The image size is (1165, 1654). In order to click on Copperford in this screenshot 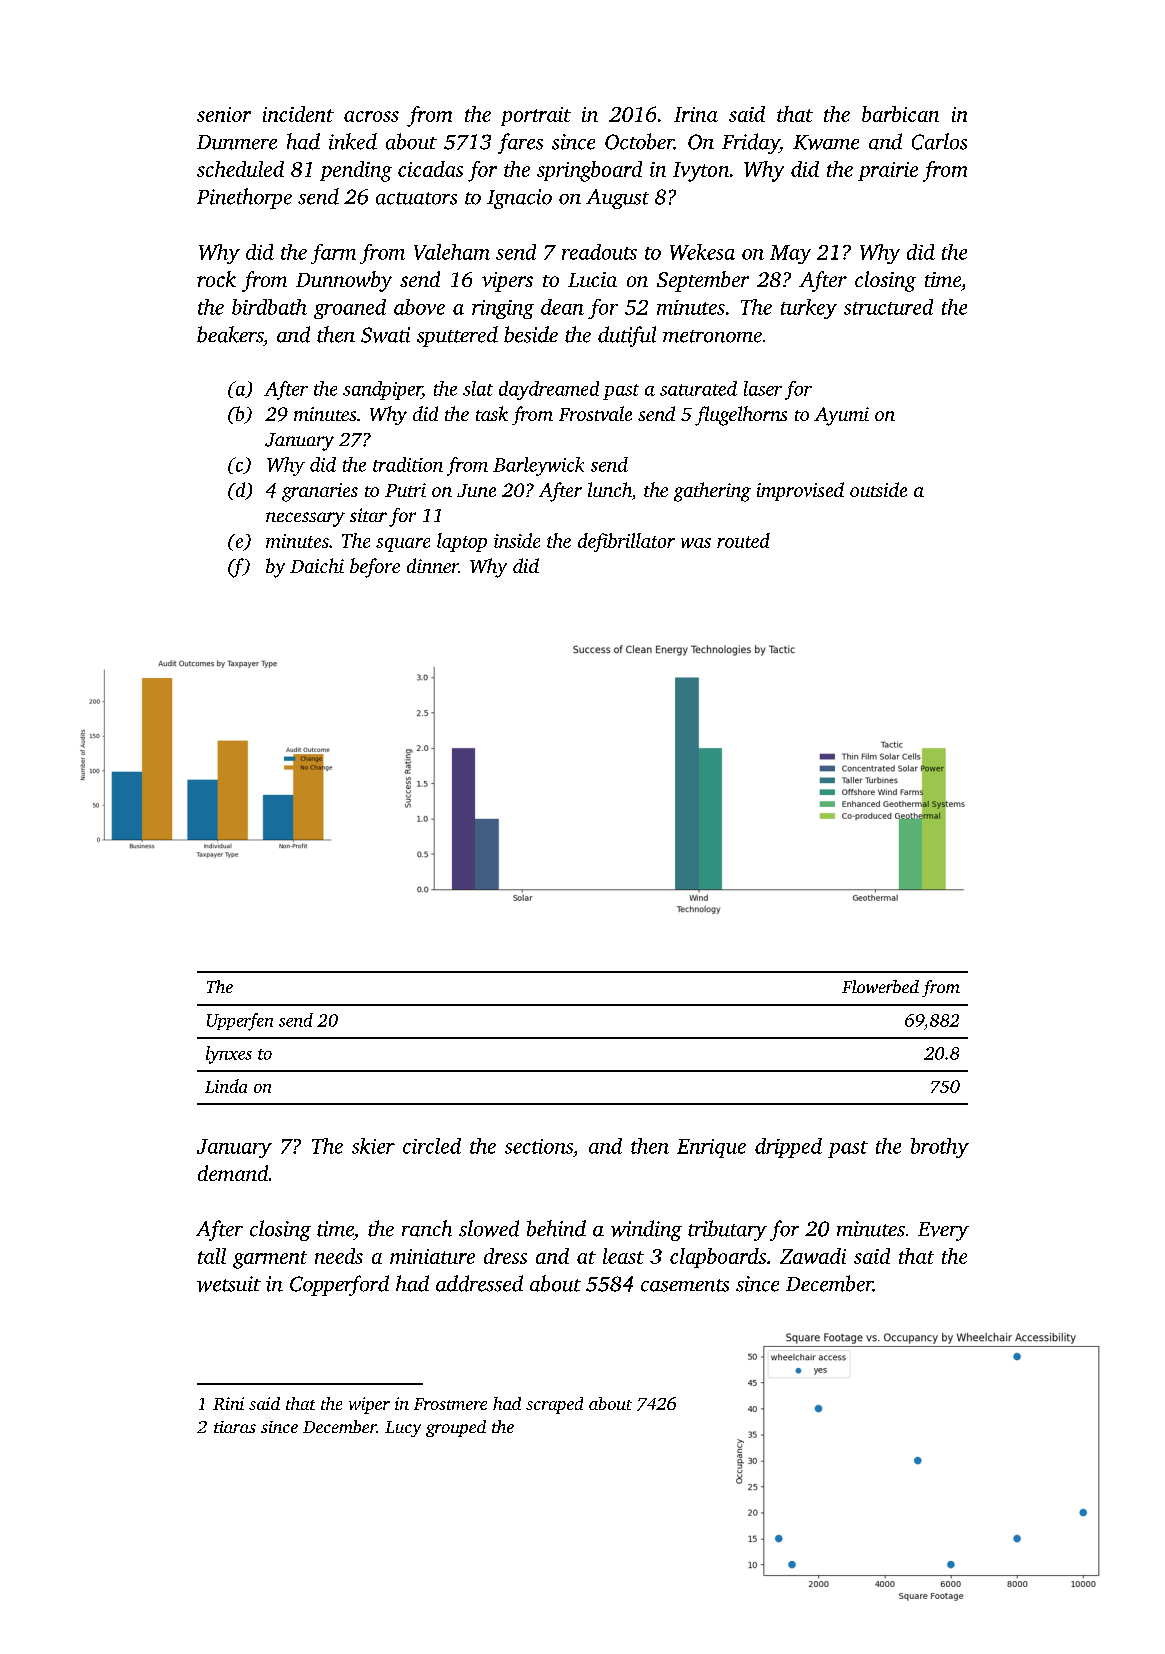, I will do `click(339, 1285)`.
